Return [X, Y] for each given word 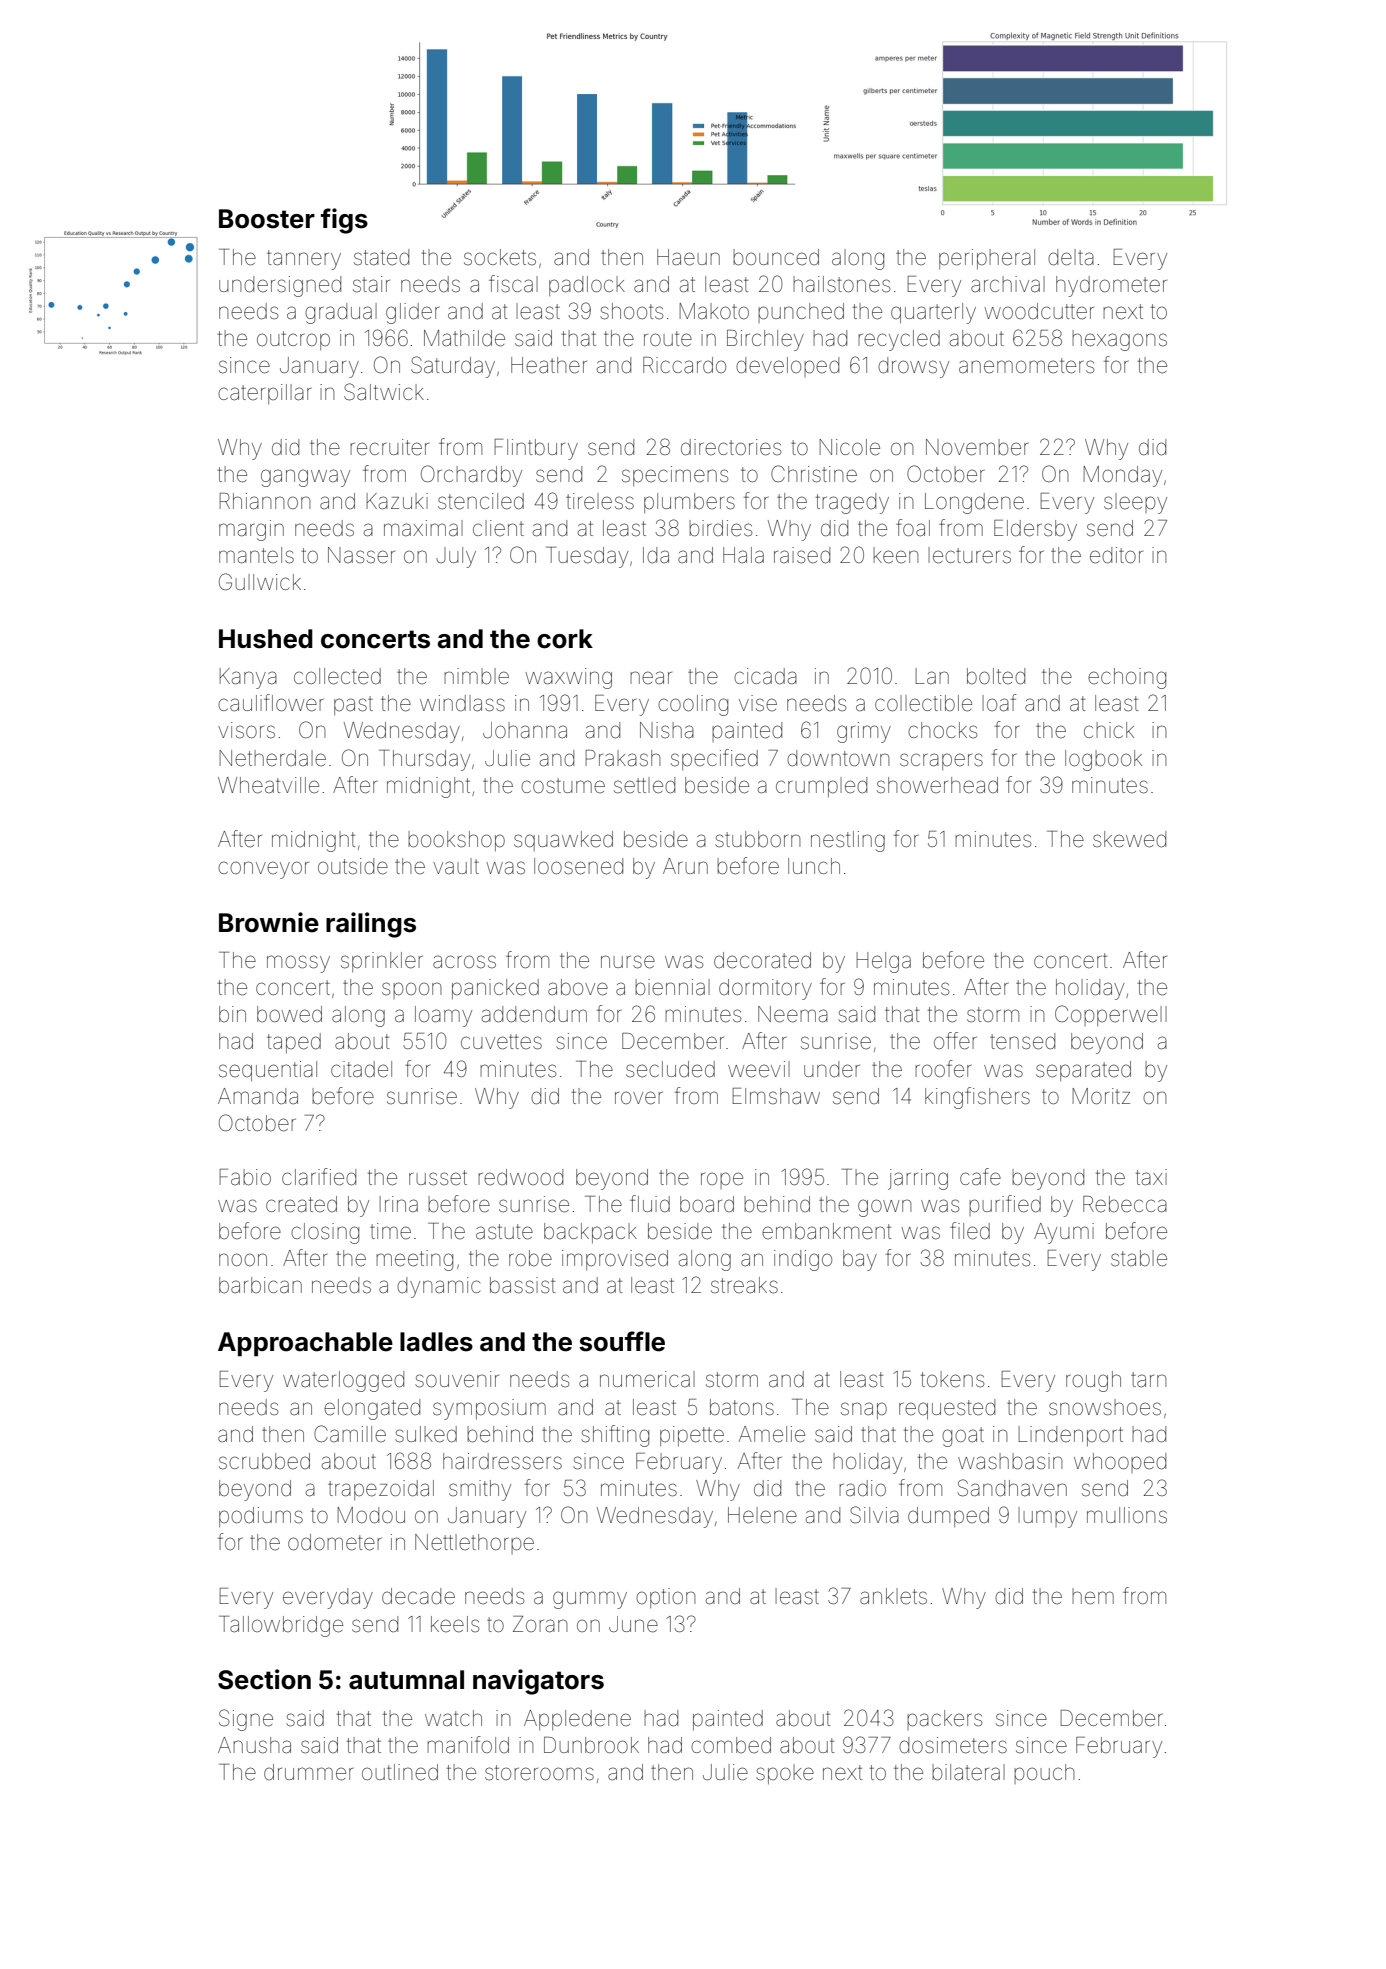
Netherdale [273, 758]
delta [1071, 257]
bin [232, 1014]
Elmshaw [776, 1096]
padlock [587, 286]
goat [963, 1437]
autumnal [406, 1680]
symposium [489, 1409]
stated [381, 257]
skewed [1129, 839]
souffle [622, 1341]
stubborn [757, 839]
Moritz [1101, 1096]
